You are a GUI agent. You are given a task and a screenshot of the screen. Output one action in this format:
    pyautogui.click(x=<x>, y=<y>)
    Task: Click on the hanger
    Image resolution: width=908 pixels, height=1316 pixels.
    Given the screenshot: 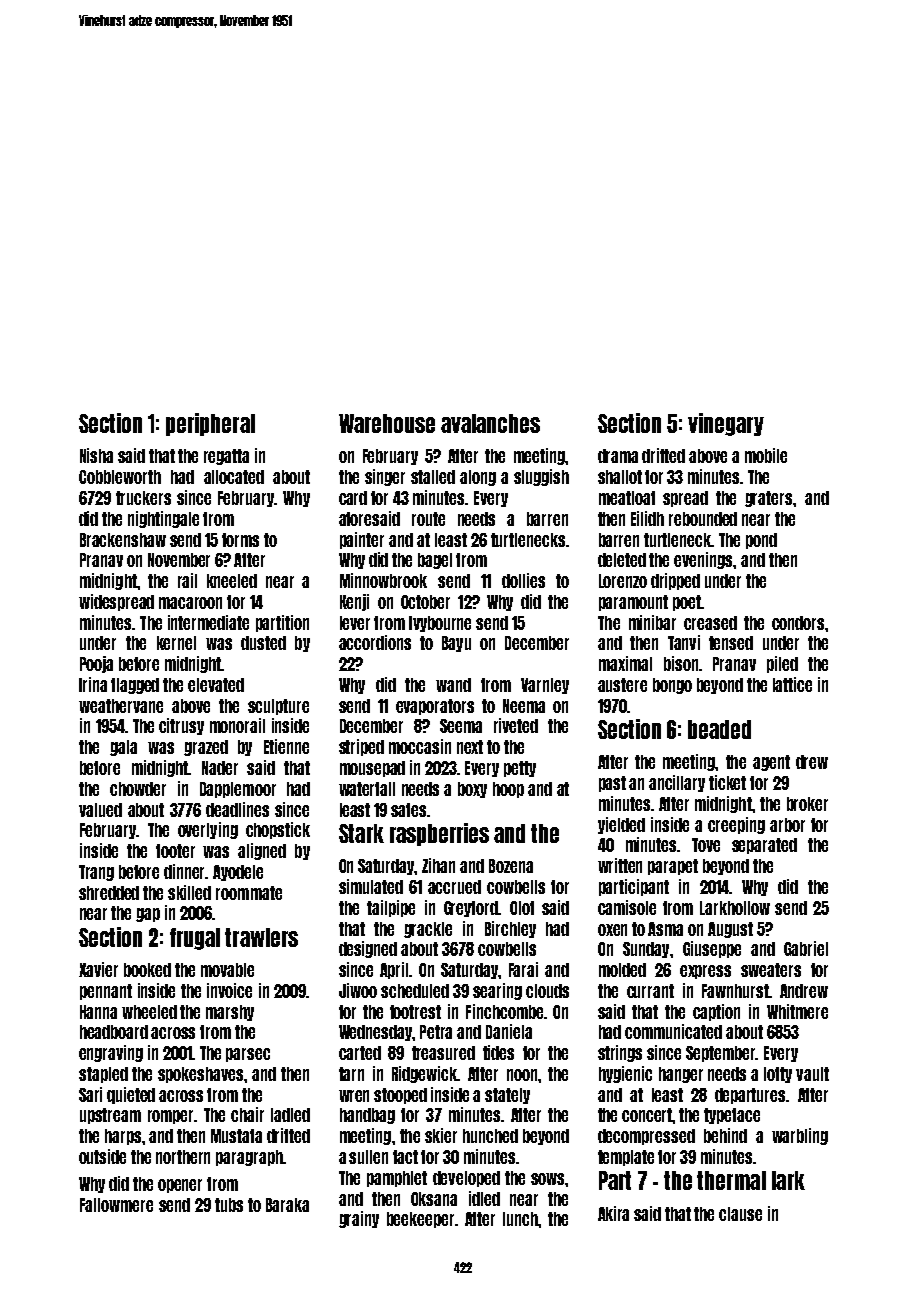 What is the action you would take?
    pyautogui.click(x=681, y=1075)
